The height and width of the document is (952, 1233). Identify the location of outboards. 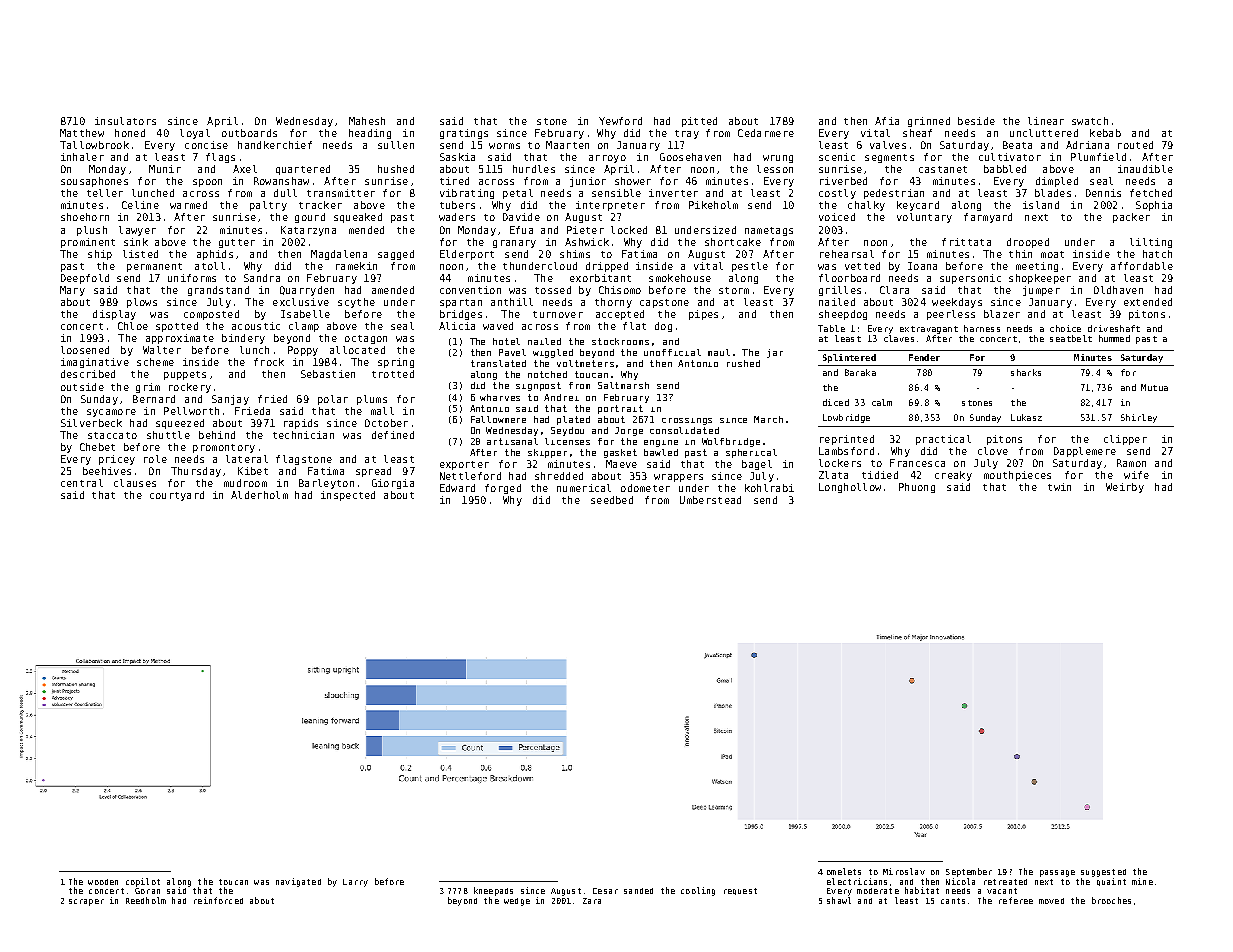
(249, 133).
